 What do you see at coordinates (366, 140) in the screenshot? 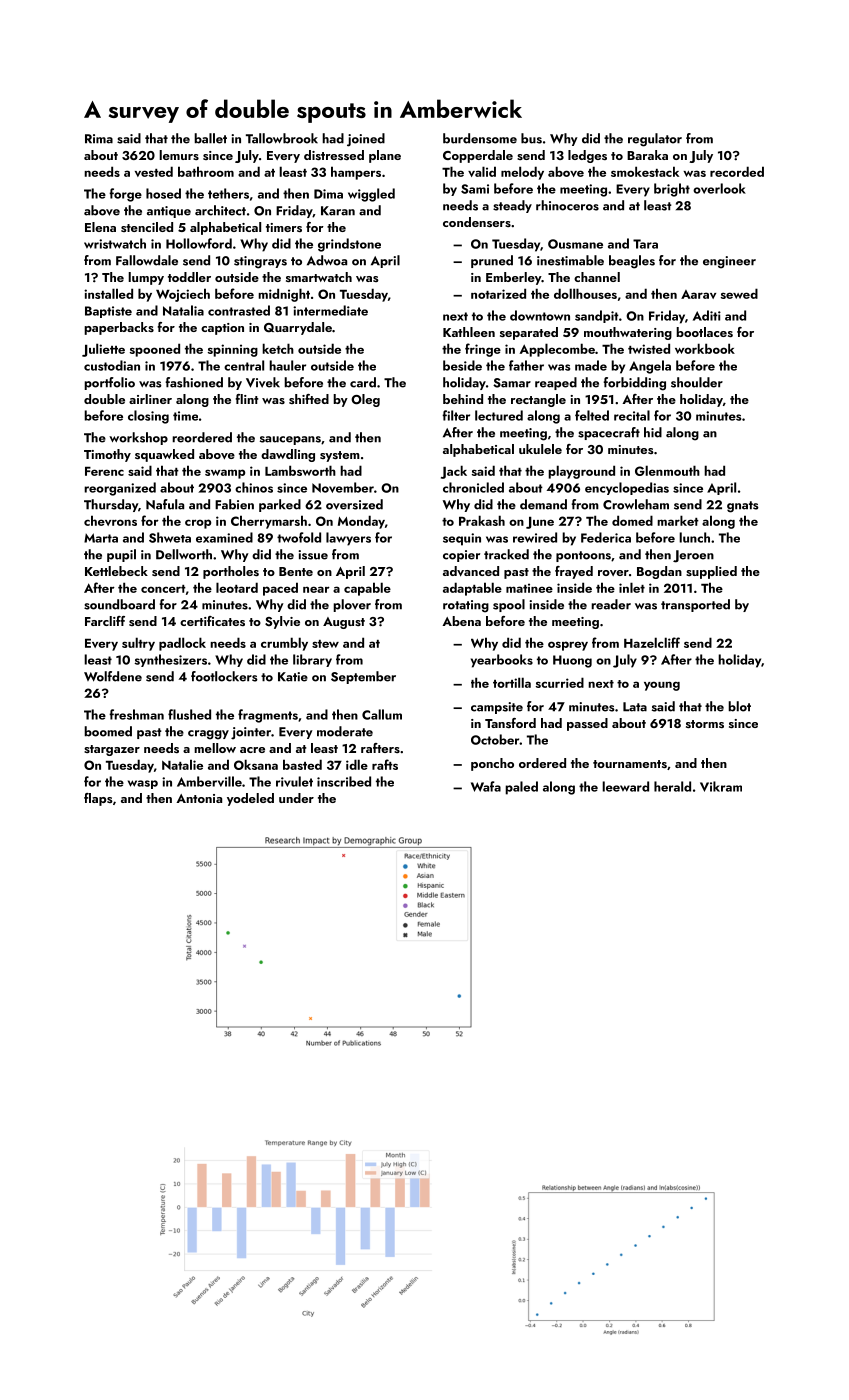
I see `joined` at bounding box center [366, 140].
